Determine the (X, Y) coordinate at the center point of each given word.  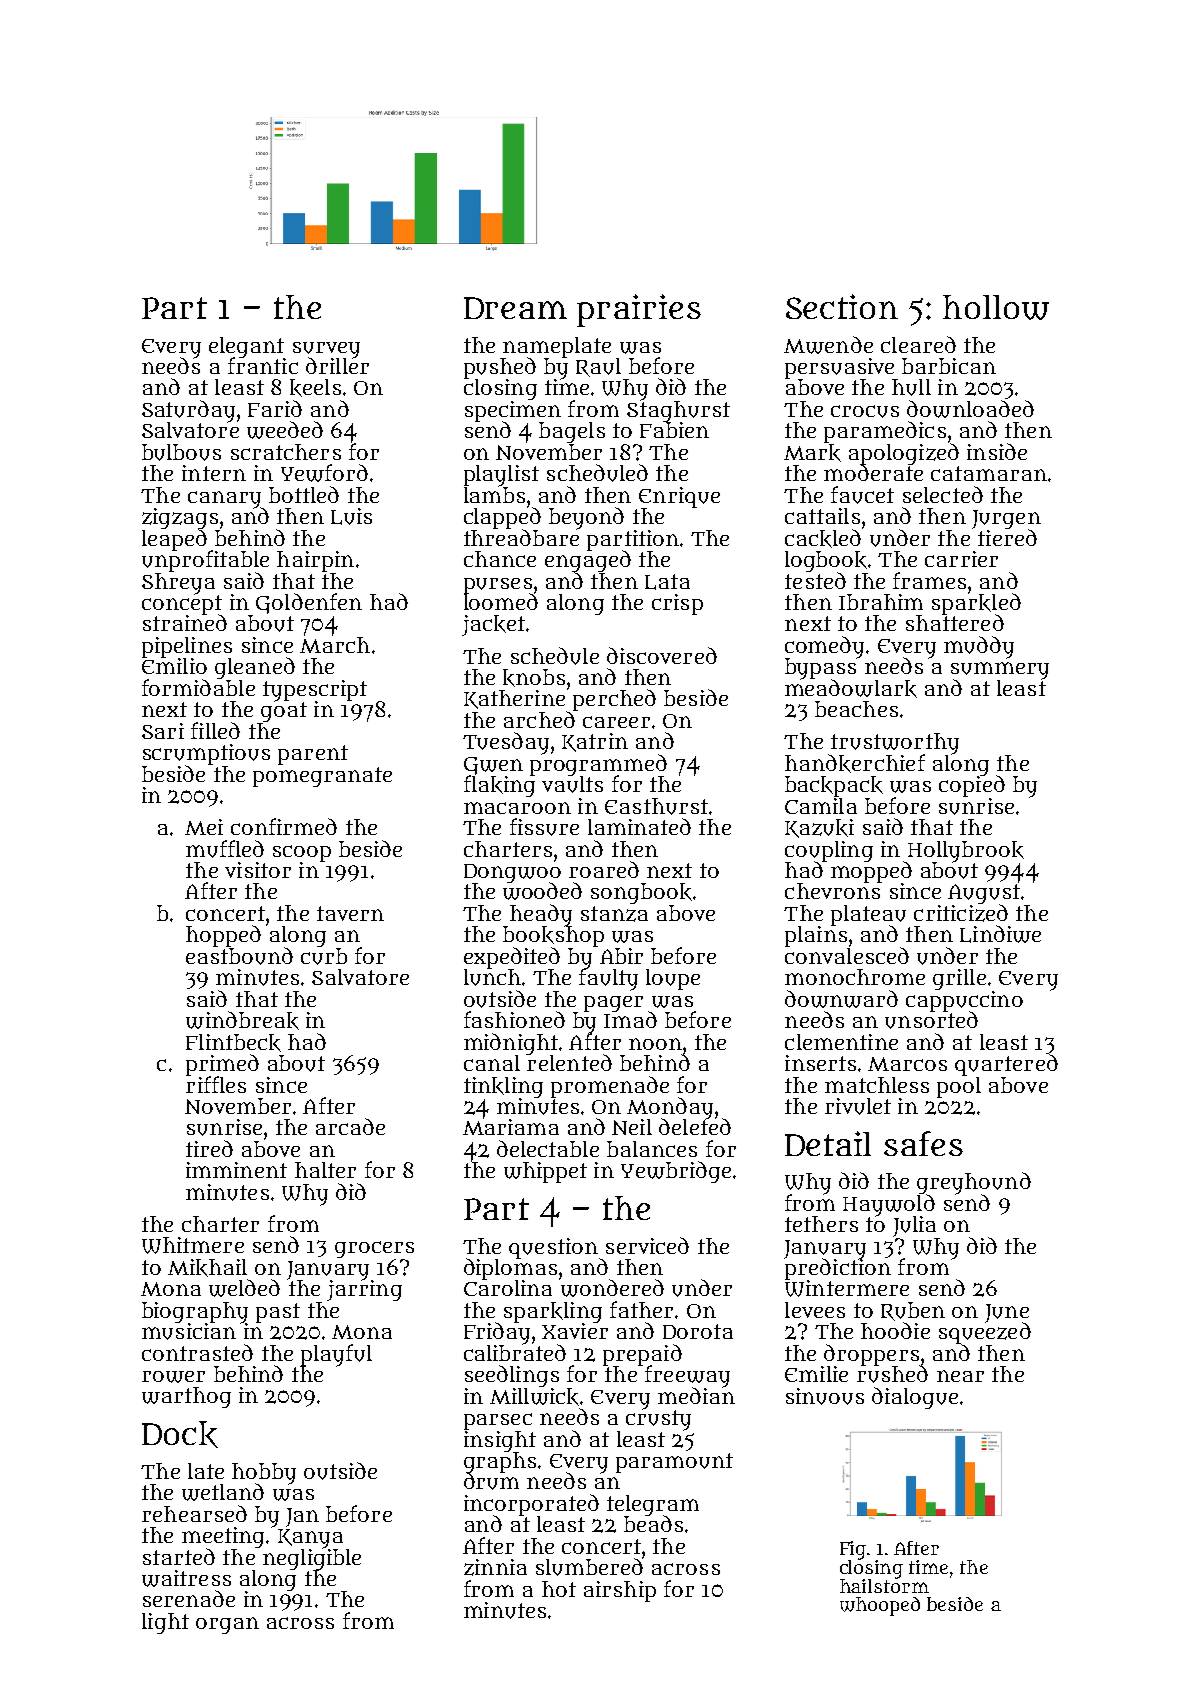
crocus (865, 411)
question (553, 1248)
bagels (572, 432)
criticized (961, 913)
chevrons (832, 891)
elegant (246, 347)
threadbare (521, 537)
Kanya (310, 1538)
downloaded (970, 409)
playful (336, 1355)
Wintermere (847, 1288)
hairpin (315, 561)
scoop (302, 853)
